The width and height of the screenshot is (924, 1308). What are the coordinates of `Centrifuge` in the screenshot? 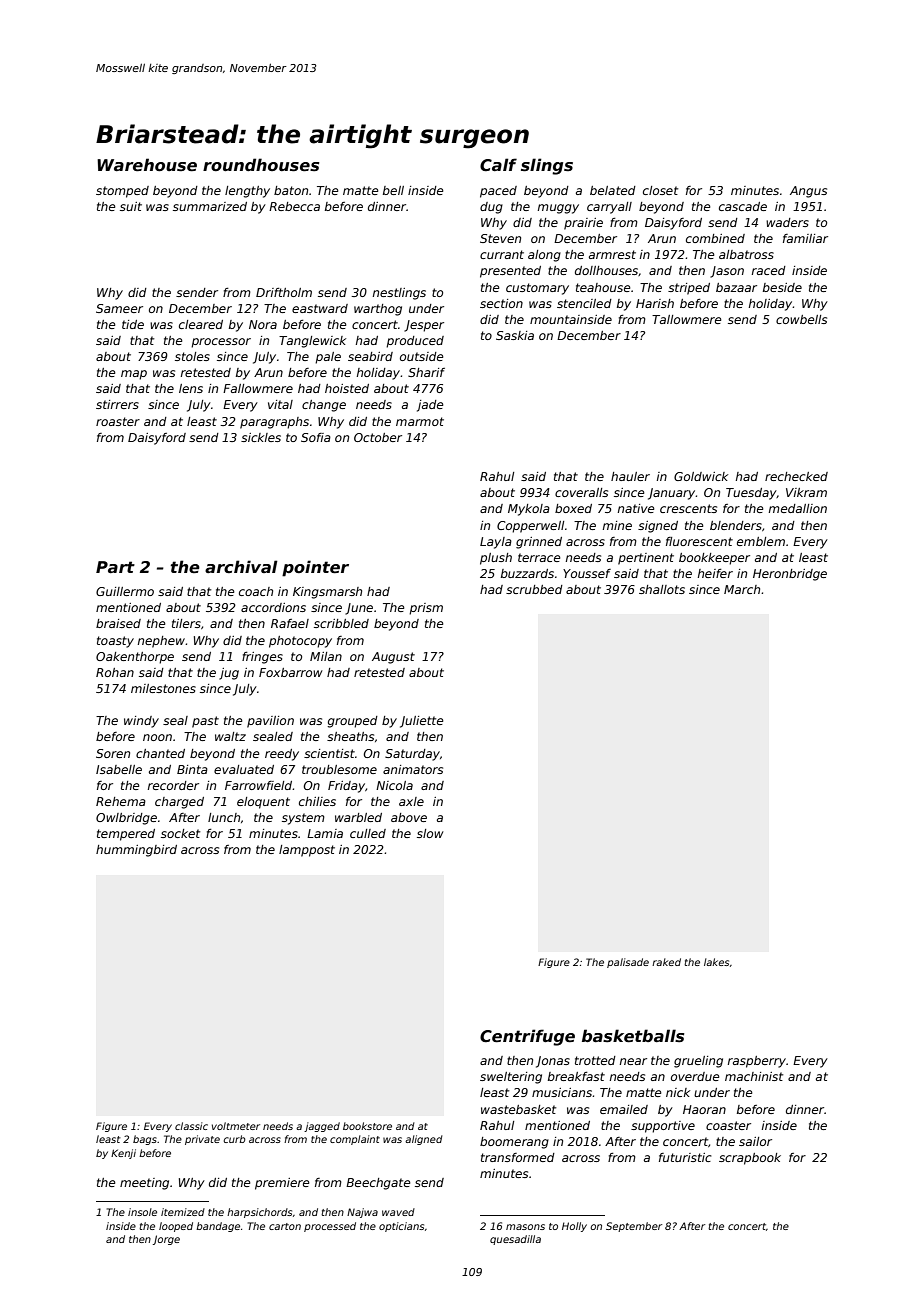 It's located at (527, 1037).
